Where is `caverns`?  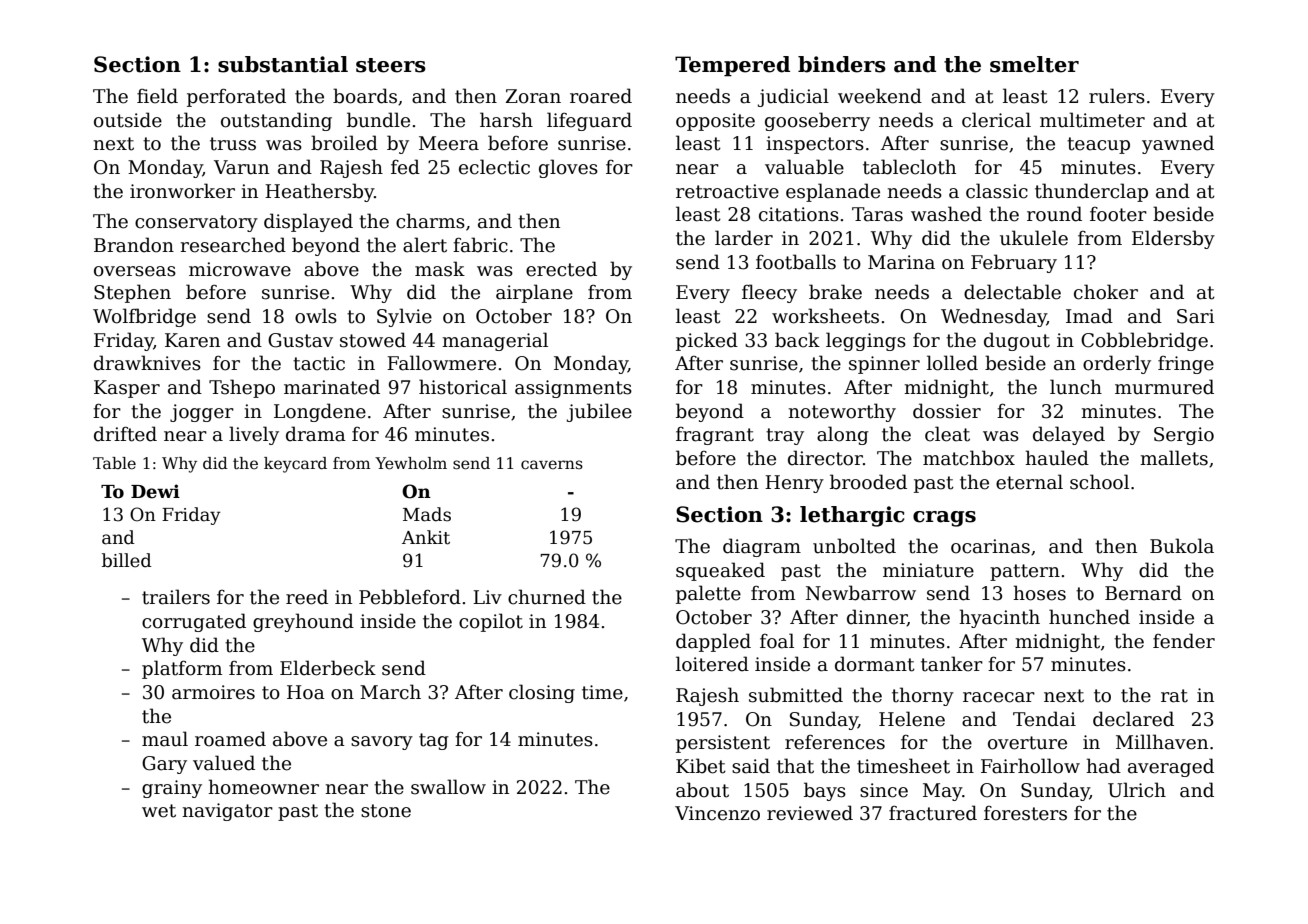
caverns is located at coordinates (552, 465).
